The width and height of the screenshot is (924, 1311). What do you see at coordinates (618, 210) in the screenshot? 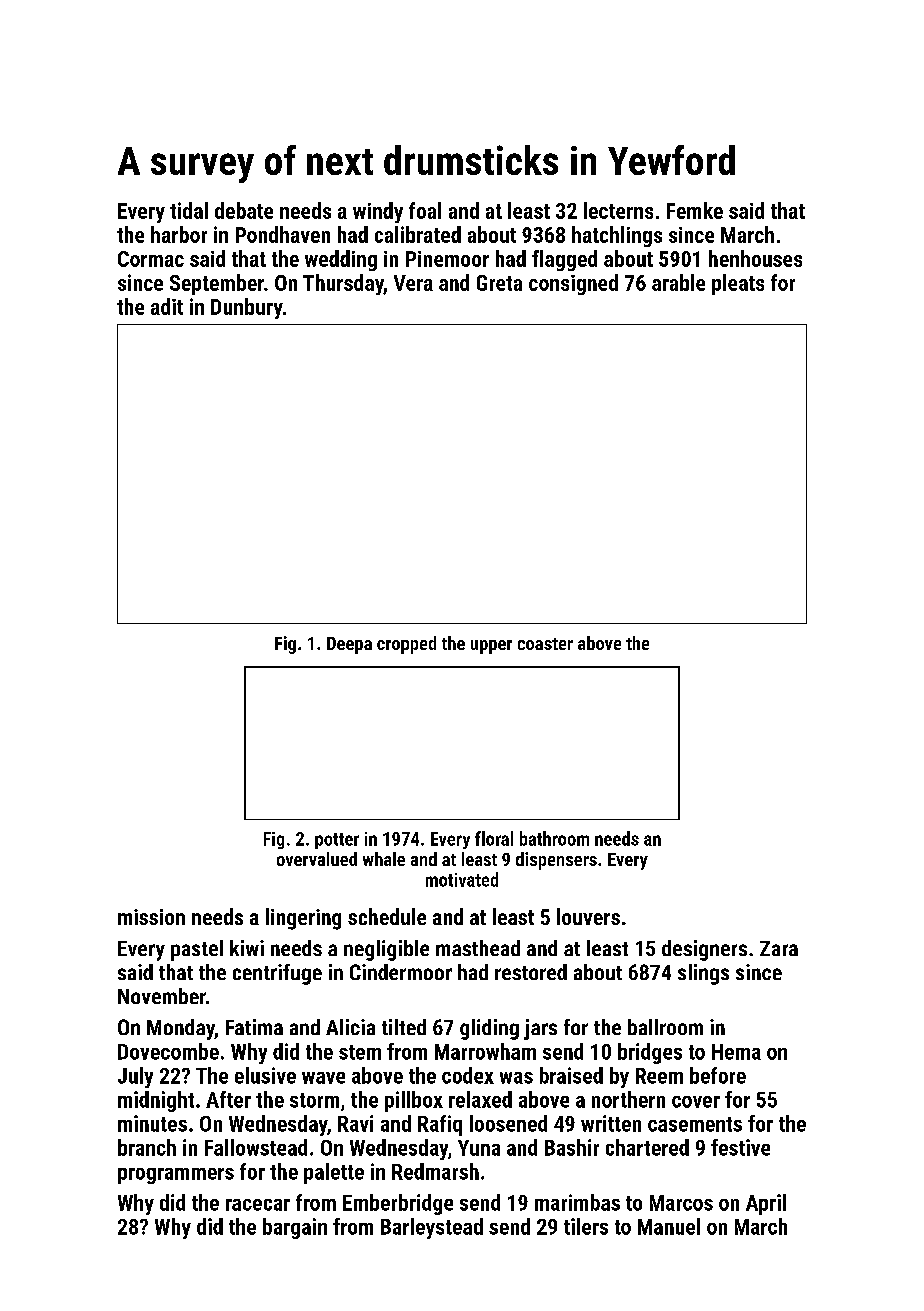
I see `lecterns` at bounding box center [618, 210].
